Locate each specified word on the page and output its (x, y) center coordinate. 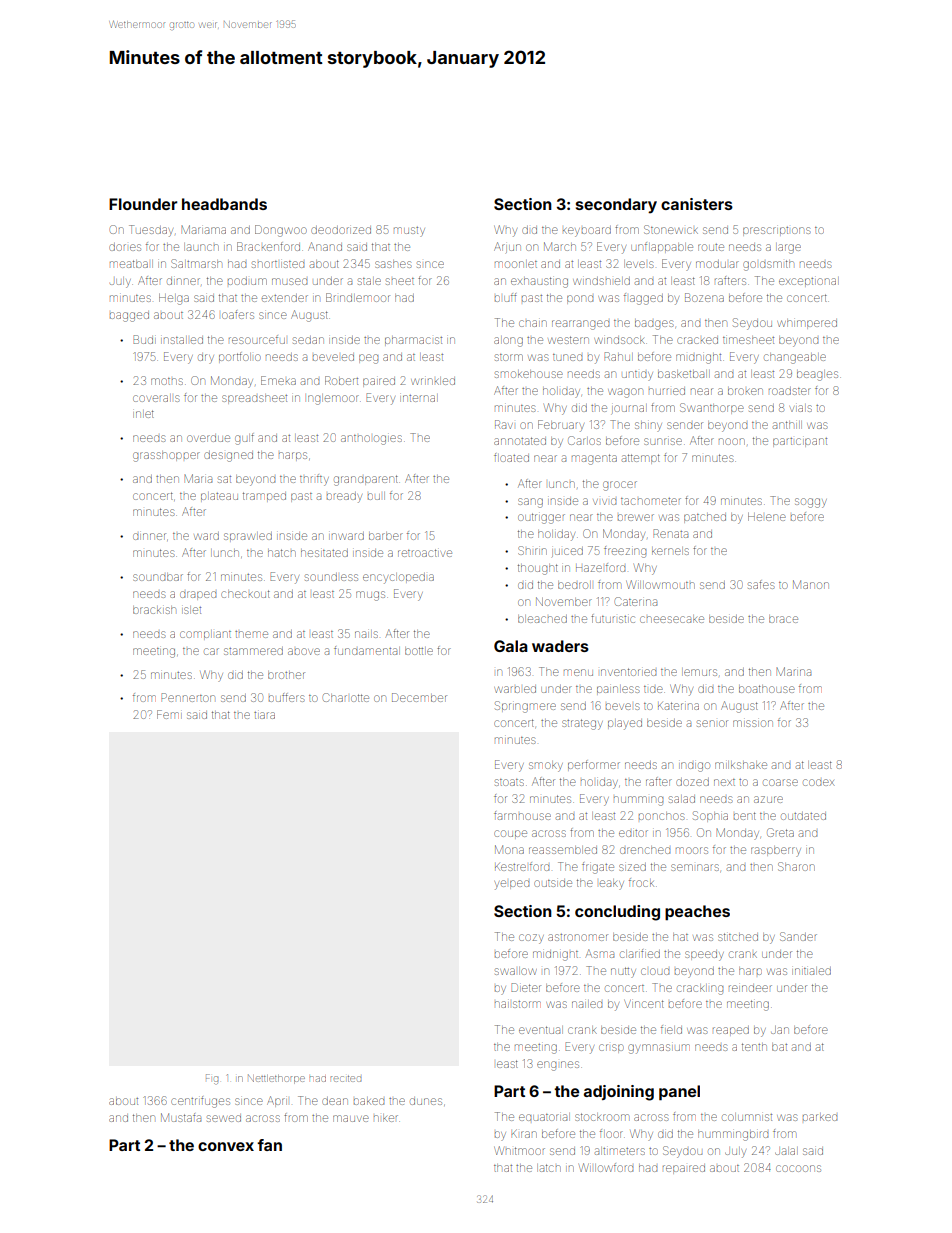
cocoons (798, 1168)
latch (549, 1168)
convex (226, 1146)
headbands (224, 204)
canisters (697, 204)
